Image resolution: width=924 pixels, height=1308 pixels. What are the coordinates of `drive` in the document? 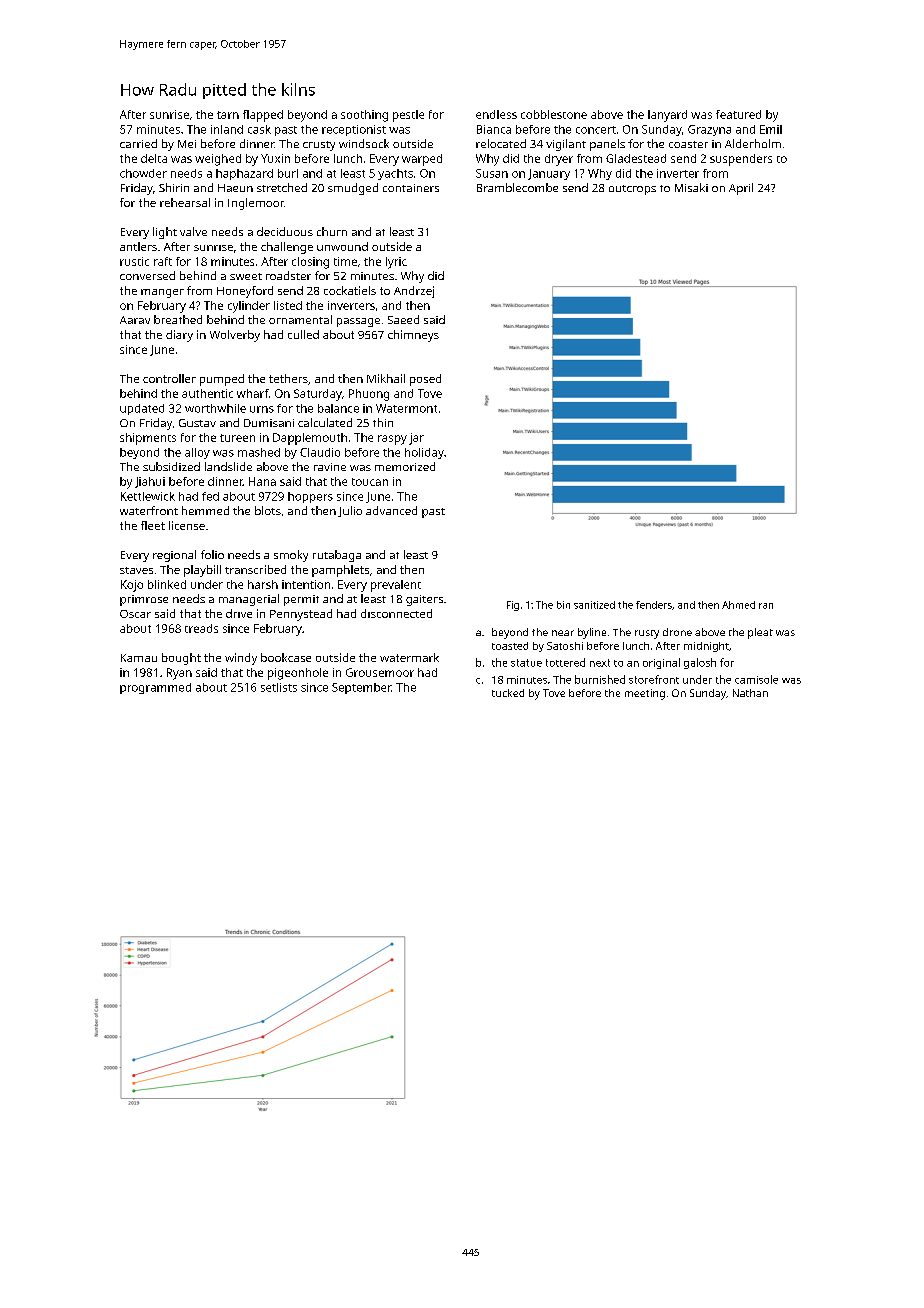 It's located at (239, 613).
